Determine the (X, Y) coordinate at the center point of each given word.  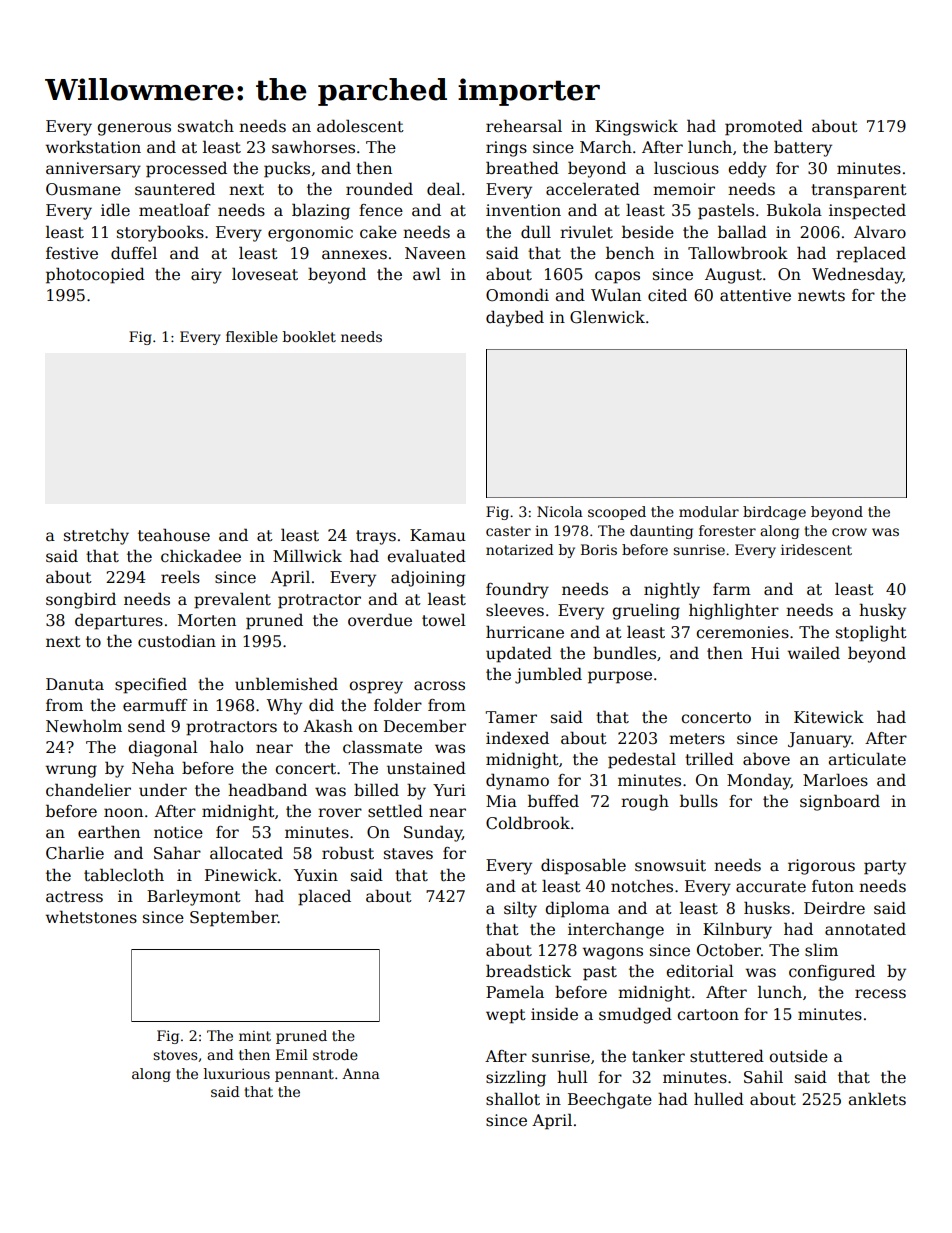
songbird (81, 600)
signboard (840, 802)
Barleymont (194, 897)
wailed (814, 653)
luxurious (237, 1073)
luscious (686, 167)
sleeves (515, 610)
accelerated (593, 189)
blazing (321, 211)
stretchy (96, 537)
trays (376, 537)
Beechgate (610, 1100)
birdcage (774, 513)
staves (408, 854)
